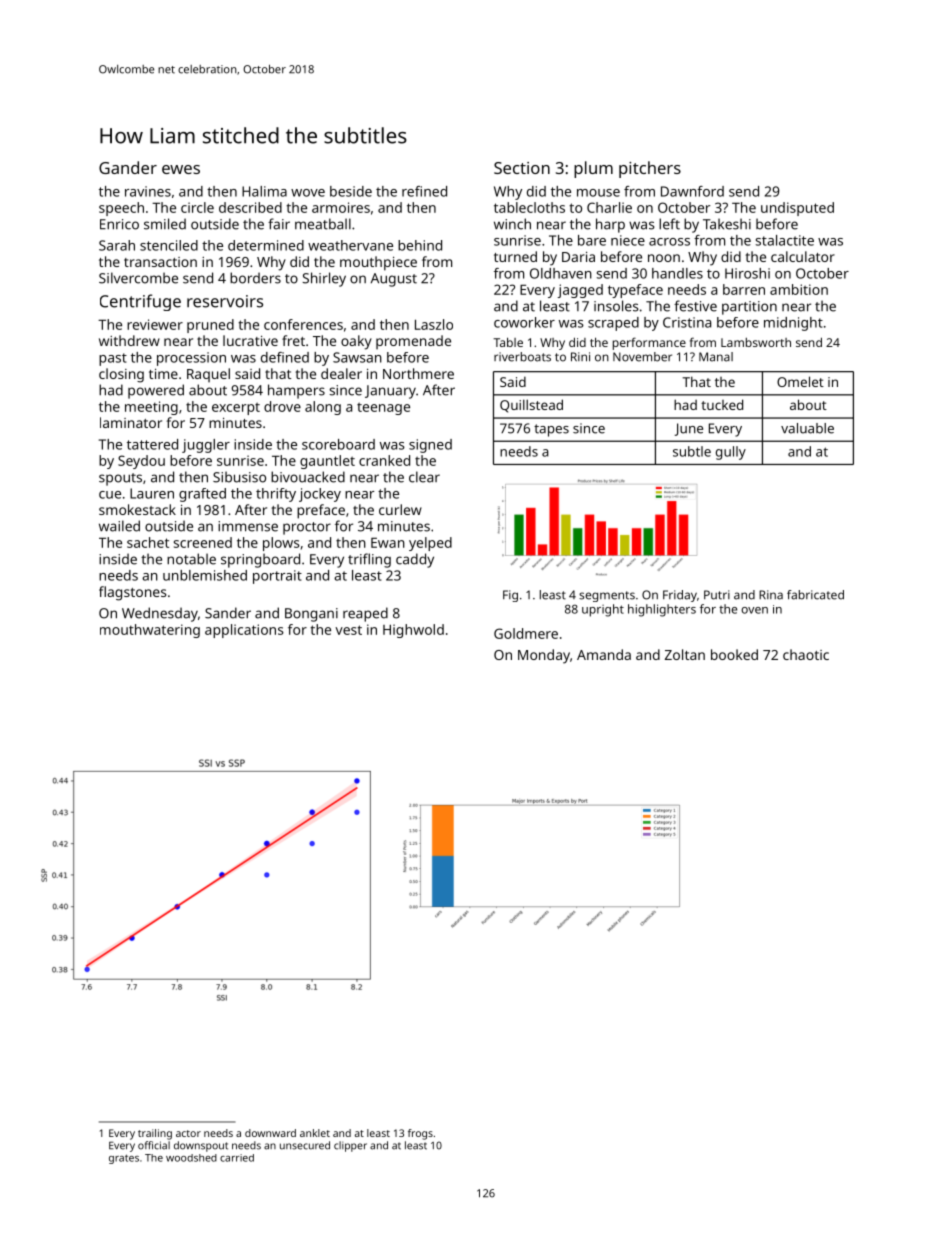 The image size is (952, 1233). Describe the element at coordinates (365, 614) in the page. I see `reaped` at that location.
